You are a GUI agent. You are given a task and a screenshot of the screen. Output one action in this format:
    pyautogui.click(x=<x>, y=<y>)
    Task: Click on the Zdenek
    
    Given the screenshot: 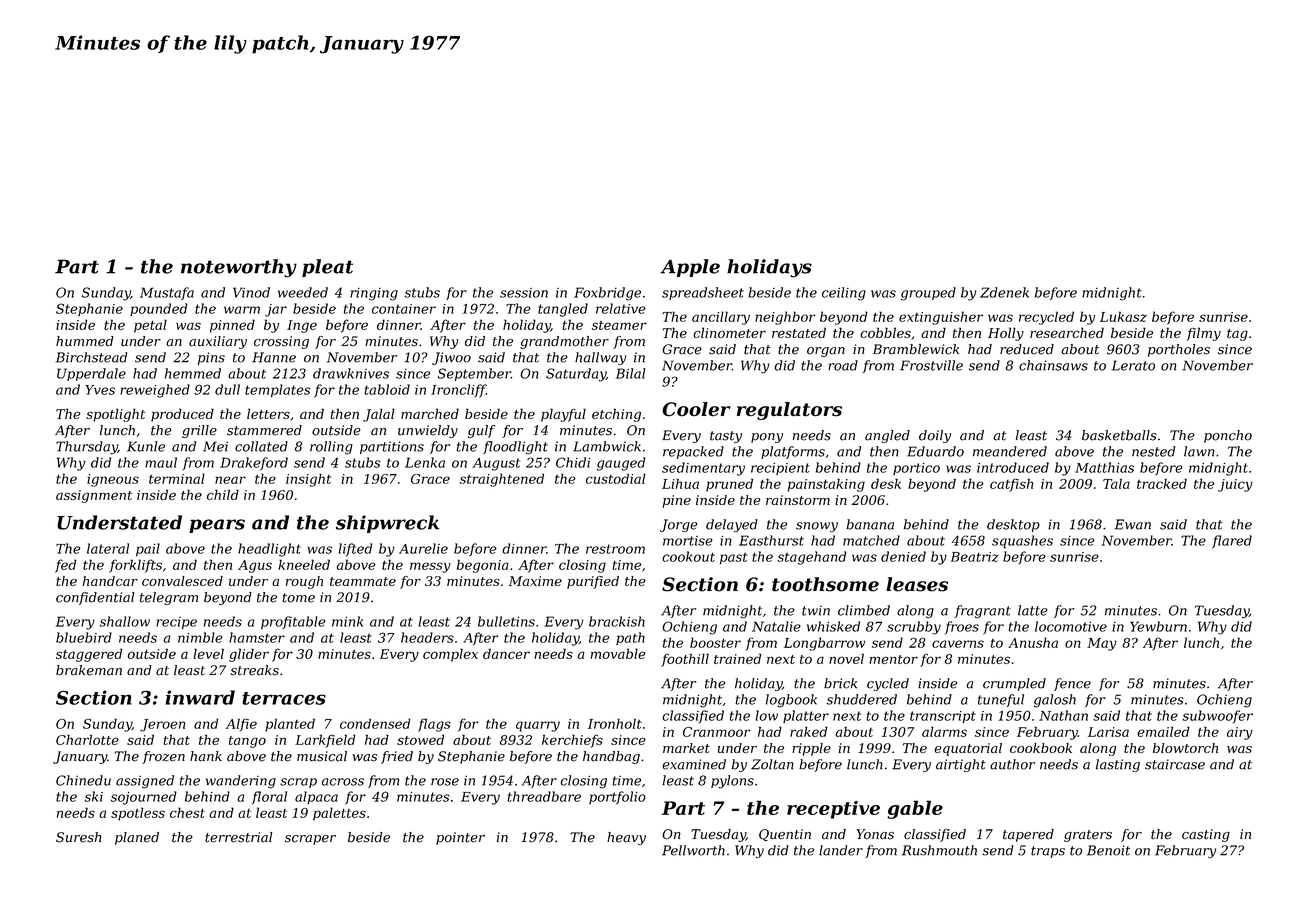 What is the action you would take?
    pyautogui.click(x=1004, y=292)
